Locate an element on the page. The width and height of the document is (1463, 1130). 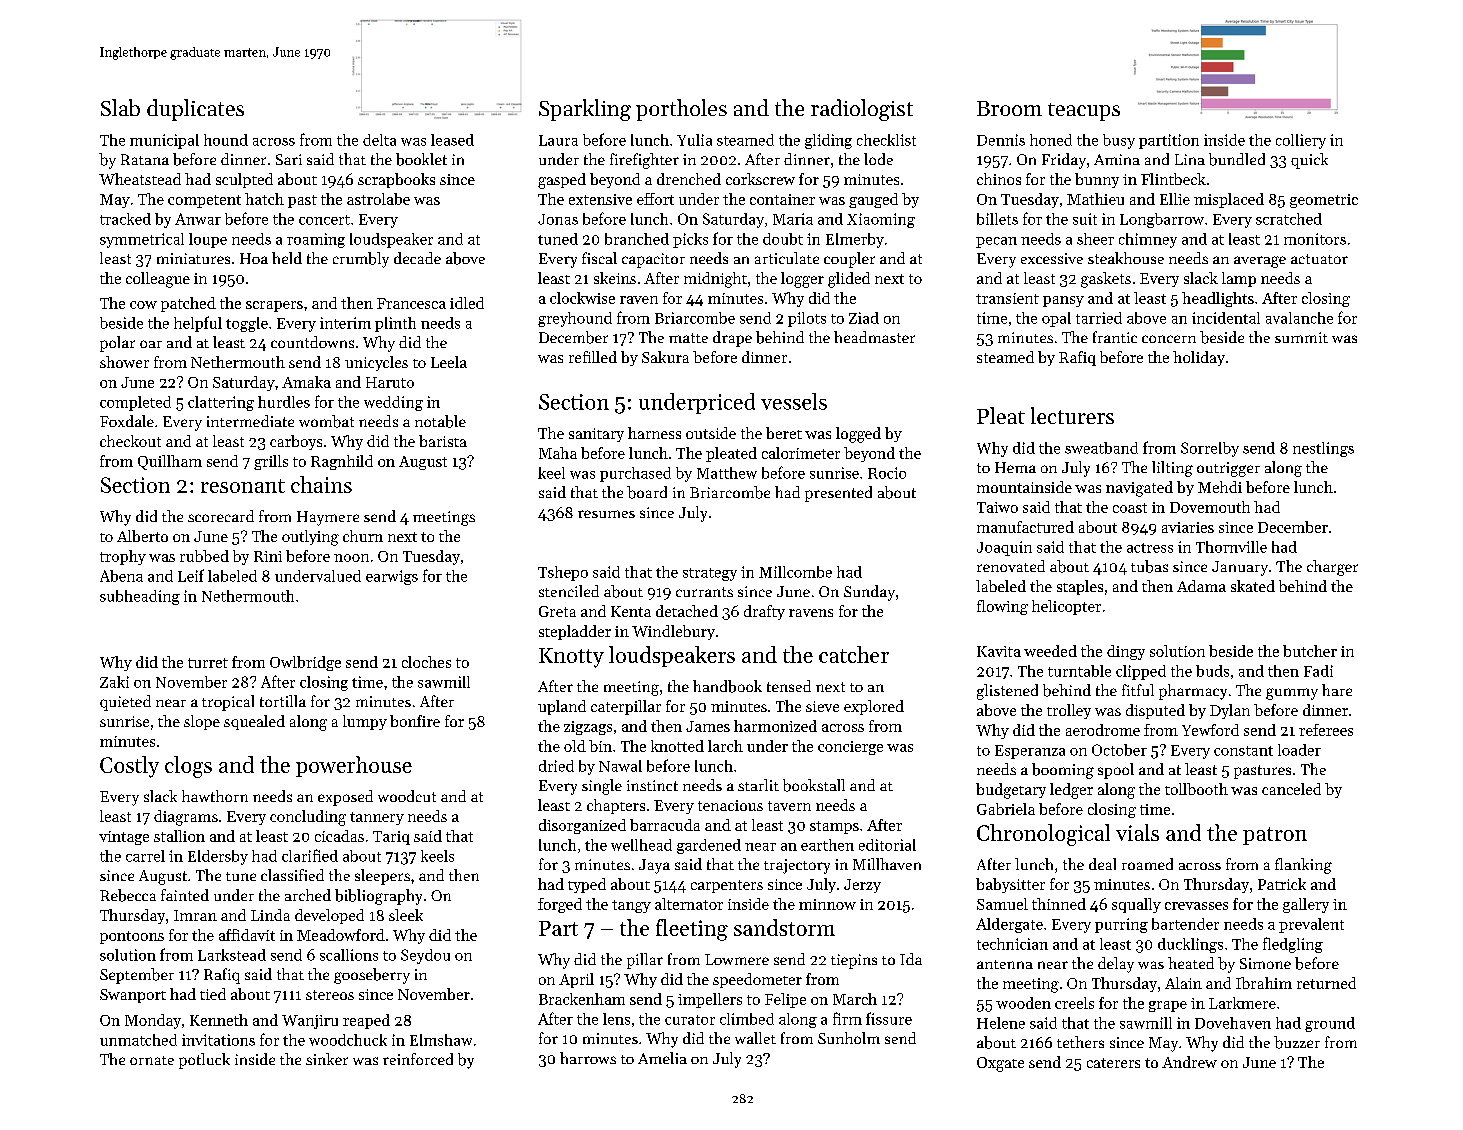
Andrew is located at coordinates (1189, 1062).
